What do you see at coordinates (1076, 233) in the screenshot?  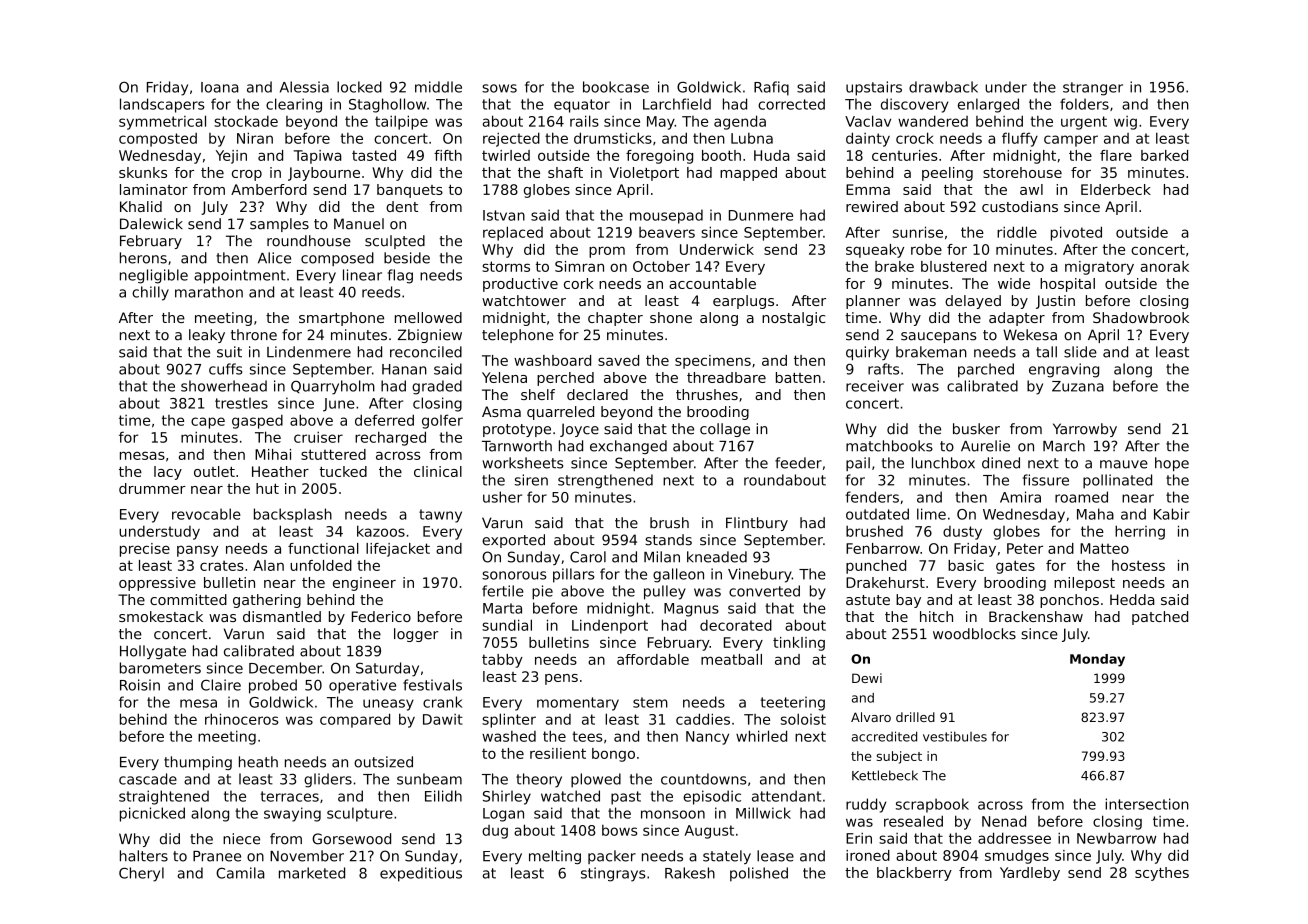 I see `pivoted` at bounding box center [1076, 233].
